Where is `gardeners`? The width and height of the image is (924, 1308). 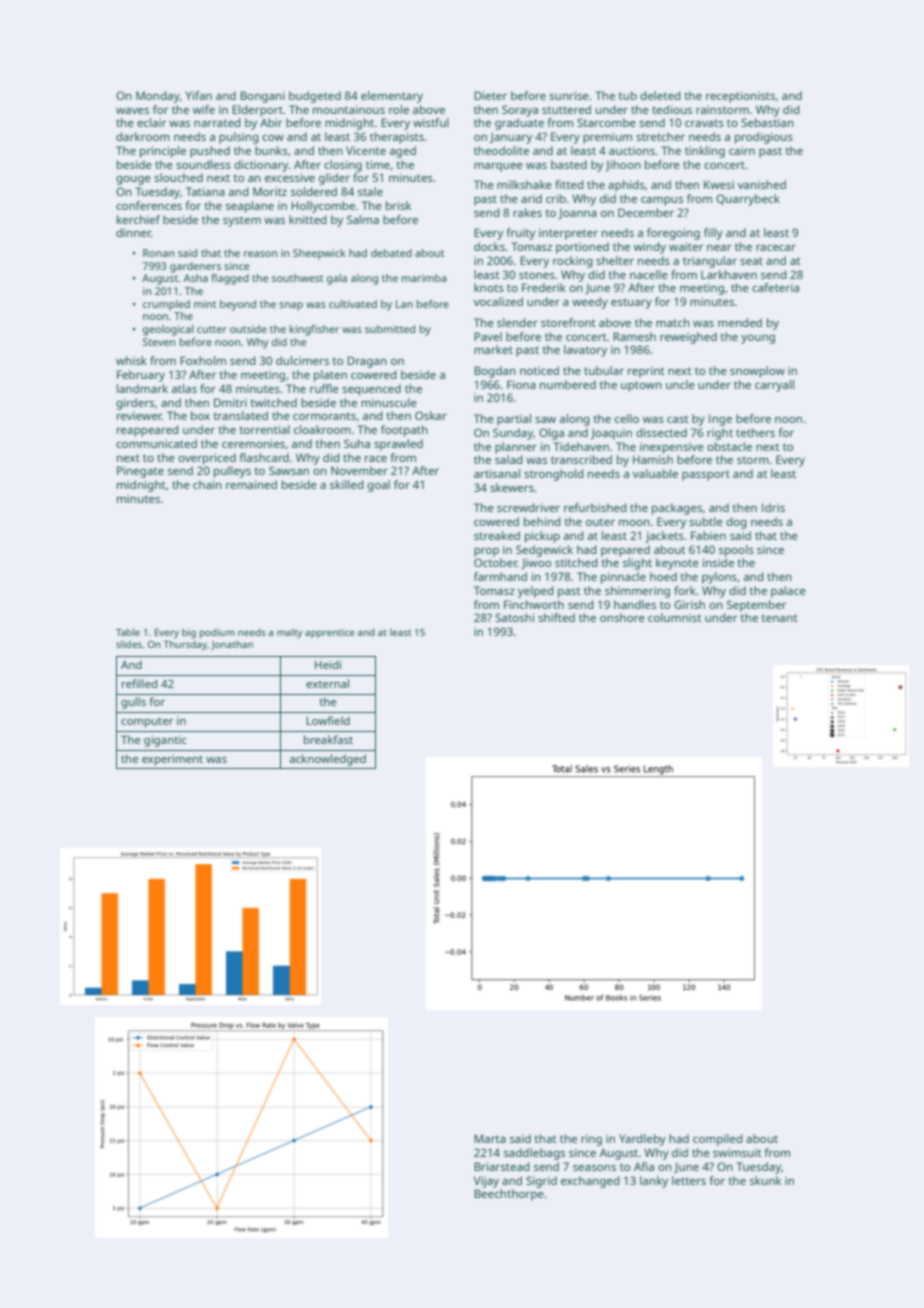
gardeners is located at coordinates (195, 267).
